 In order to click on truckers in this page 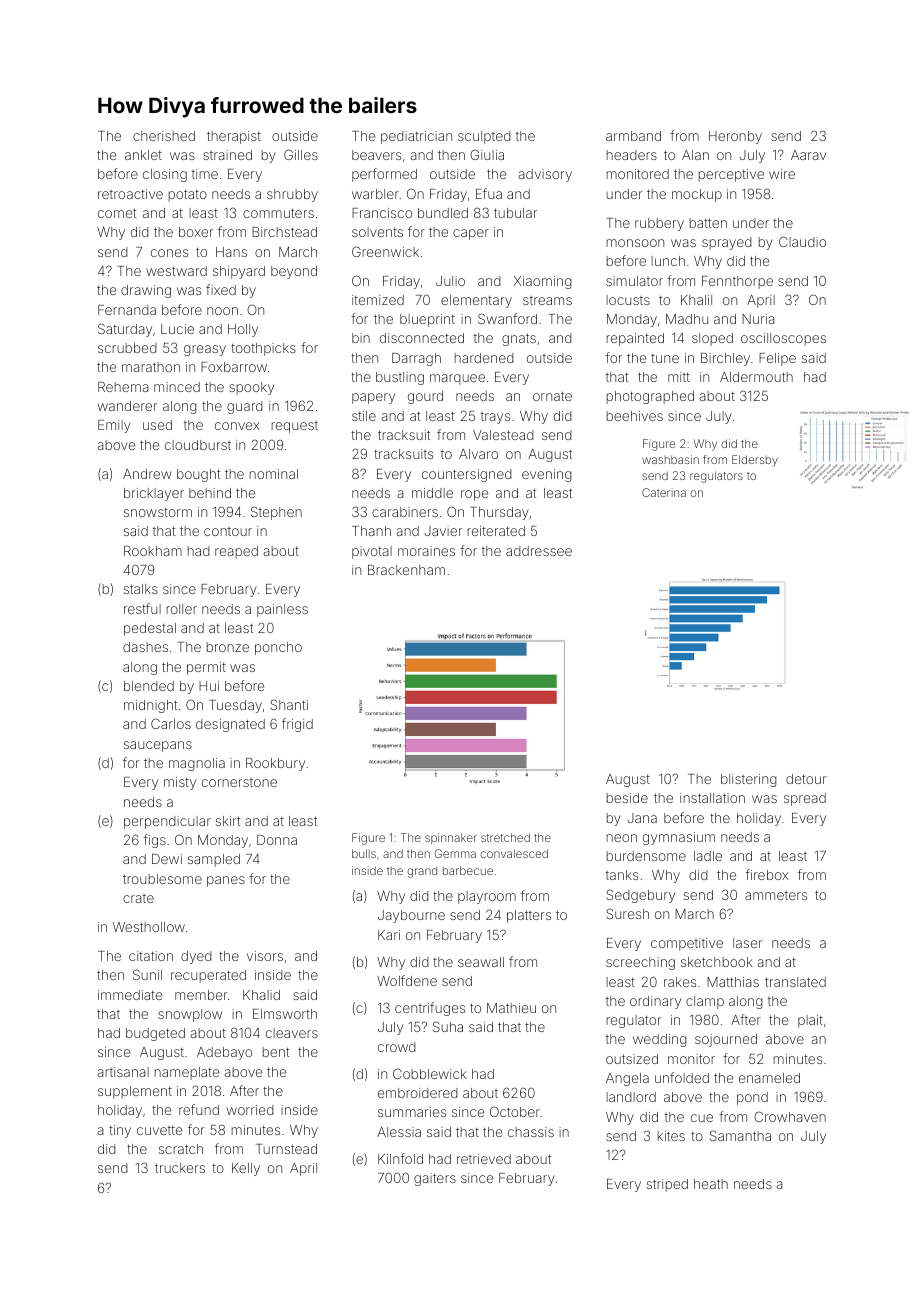, I will do `click(180, 1168)`.
